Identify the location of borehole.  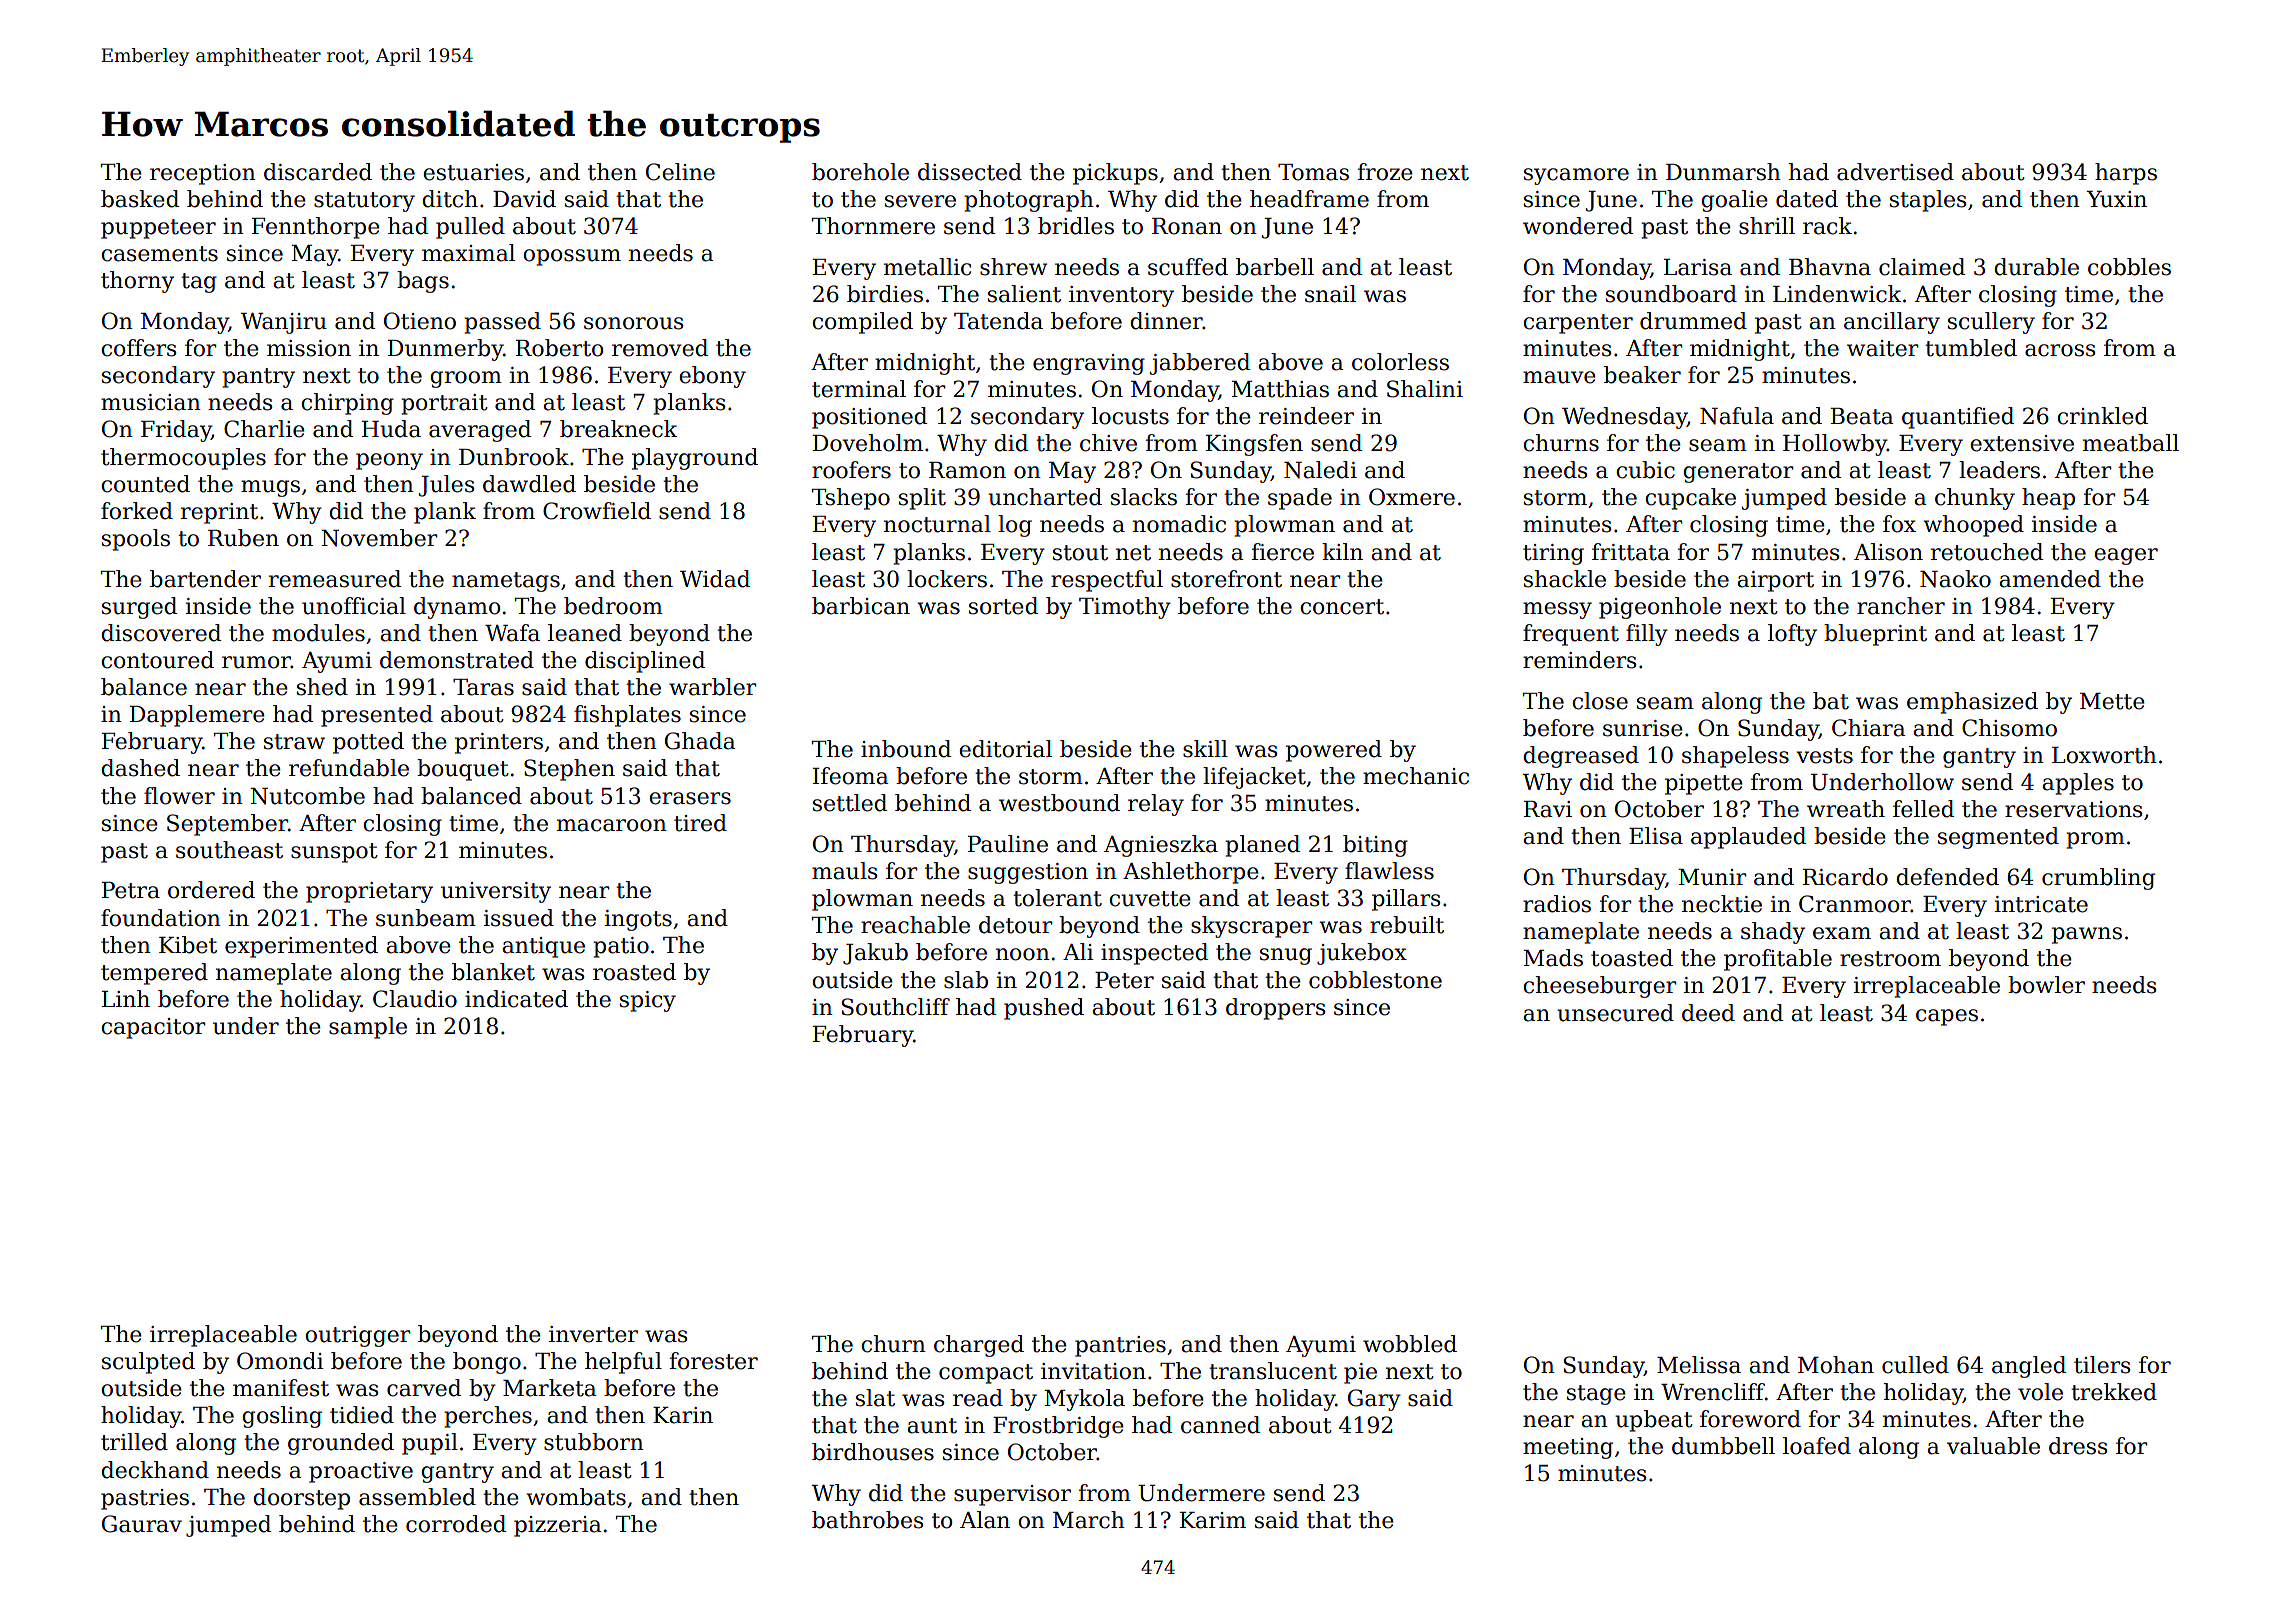
(860, 172).
